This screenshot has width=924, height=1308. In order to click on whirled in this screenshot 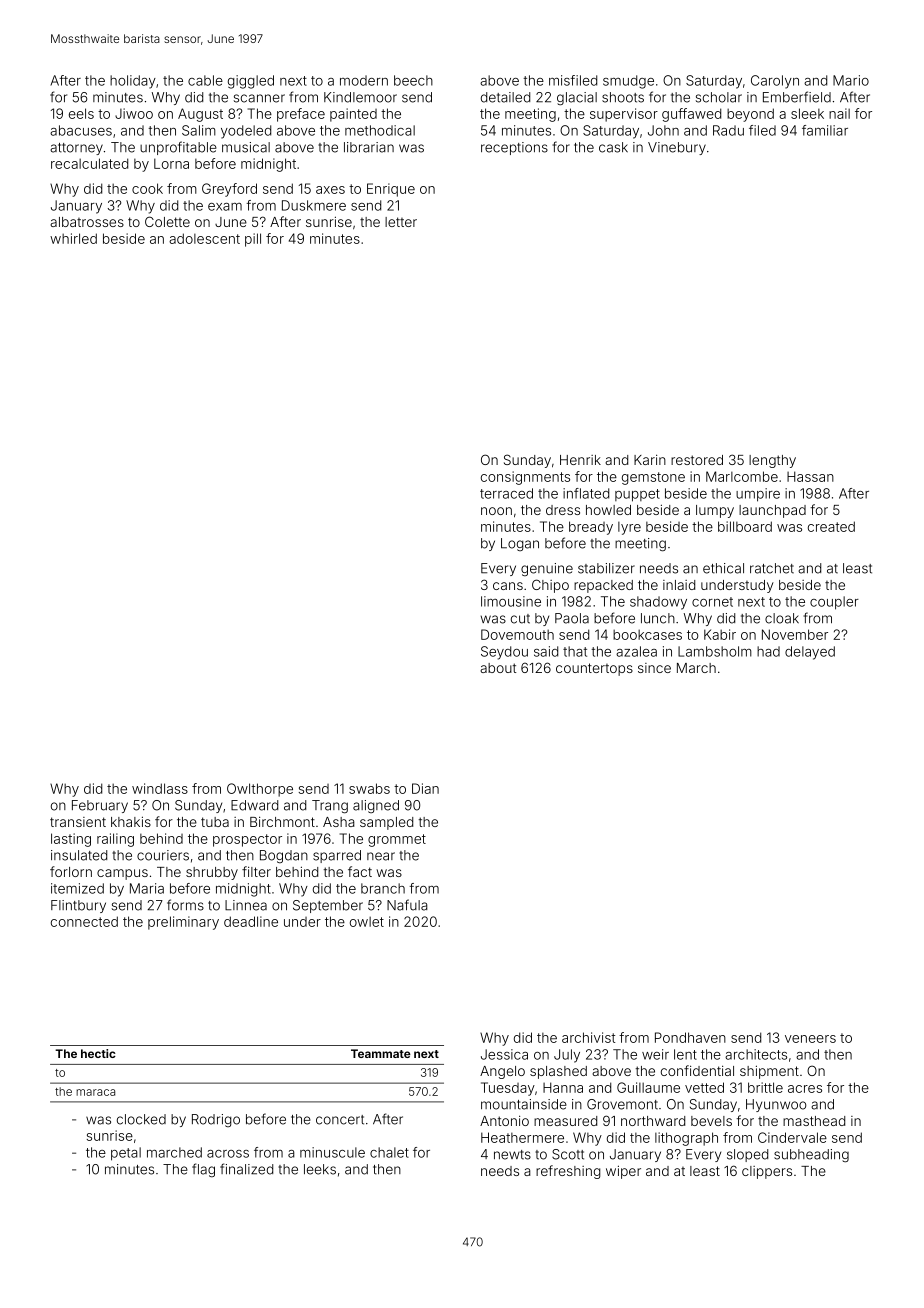, I will do `click(73, 238)`.
